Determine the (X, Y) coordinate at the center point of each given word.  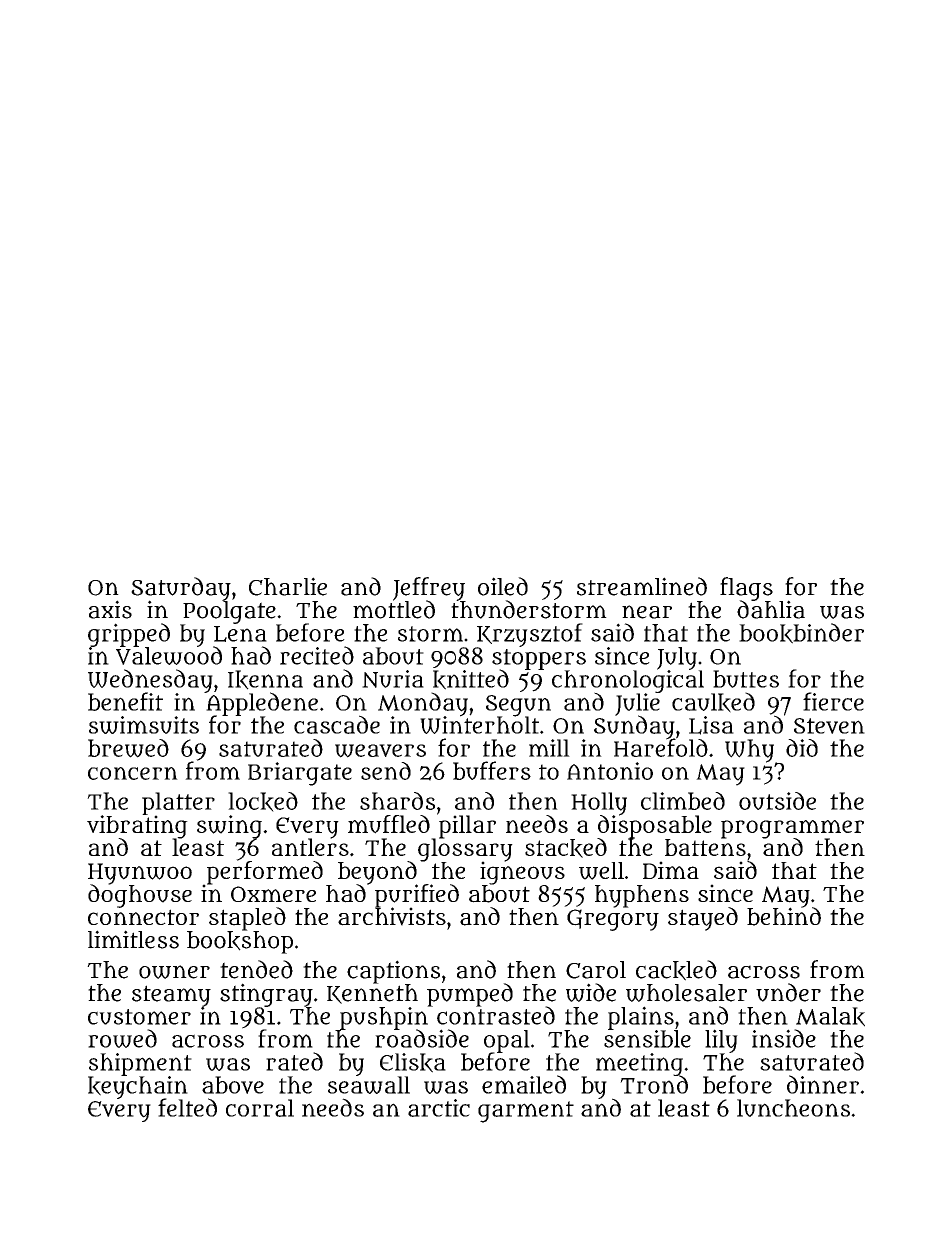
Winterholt (479, 725)
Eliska (413, 1063)
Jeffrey (429, 589)
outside (777, 801)
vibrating (137, 826)
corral (260, 1108)
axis (110, 609)
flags (746, 589)
